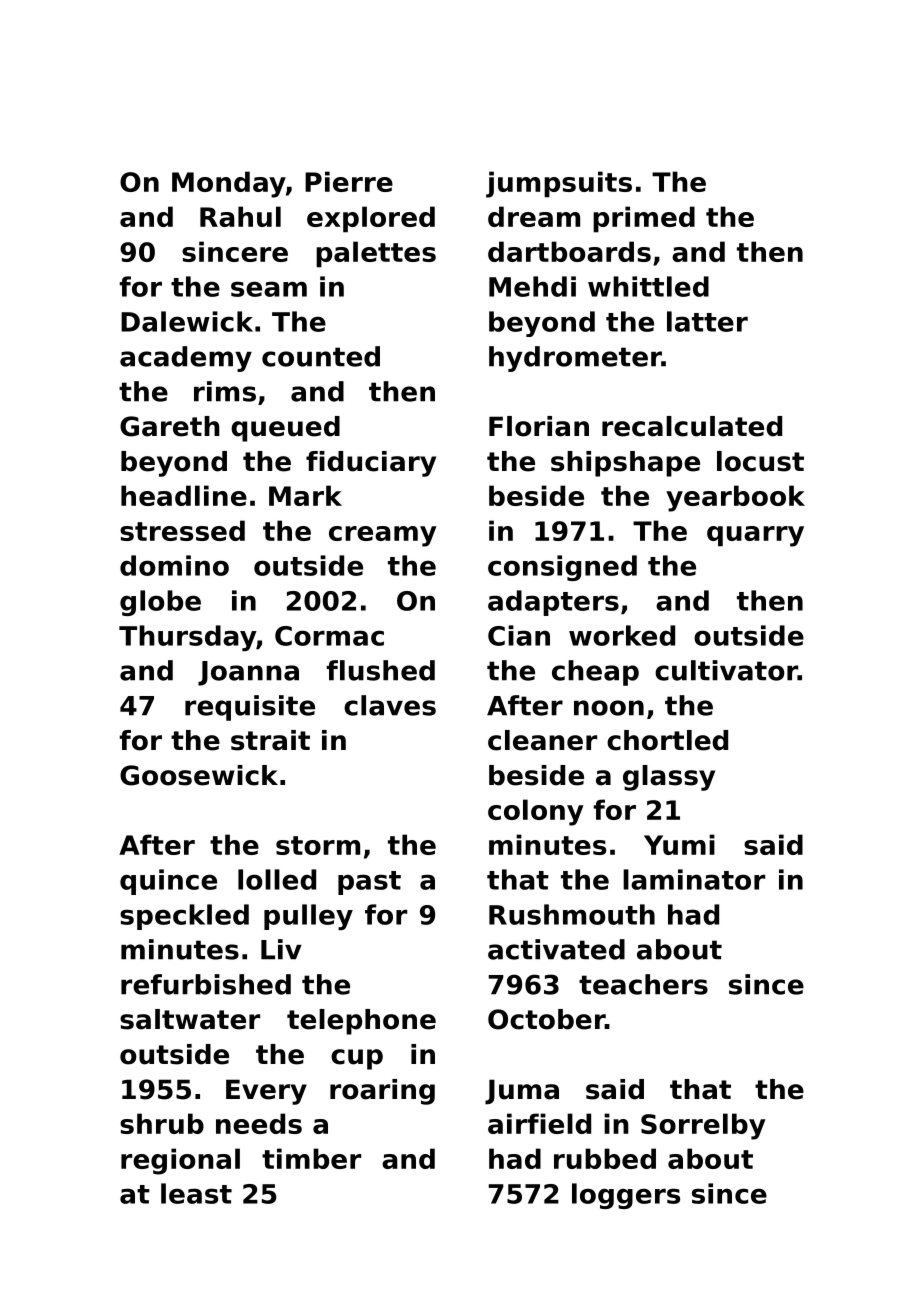 The image size is (924, 1311). What do you see at coordinates (644, 219) in the image?
I see `primed` at bounding box center [644, 219].
